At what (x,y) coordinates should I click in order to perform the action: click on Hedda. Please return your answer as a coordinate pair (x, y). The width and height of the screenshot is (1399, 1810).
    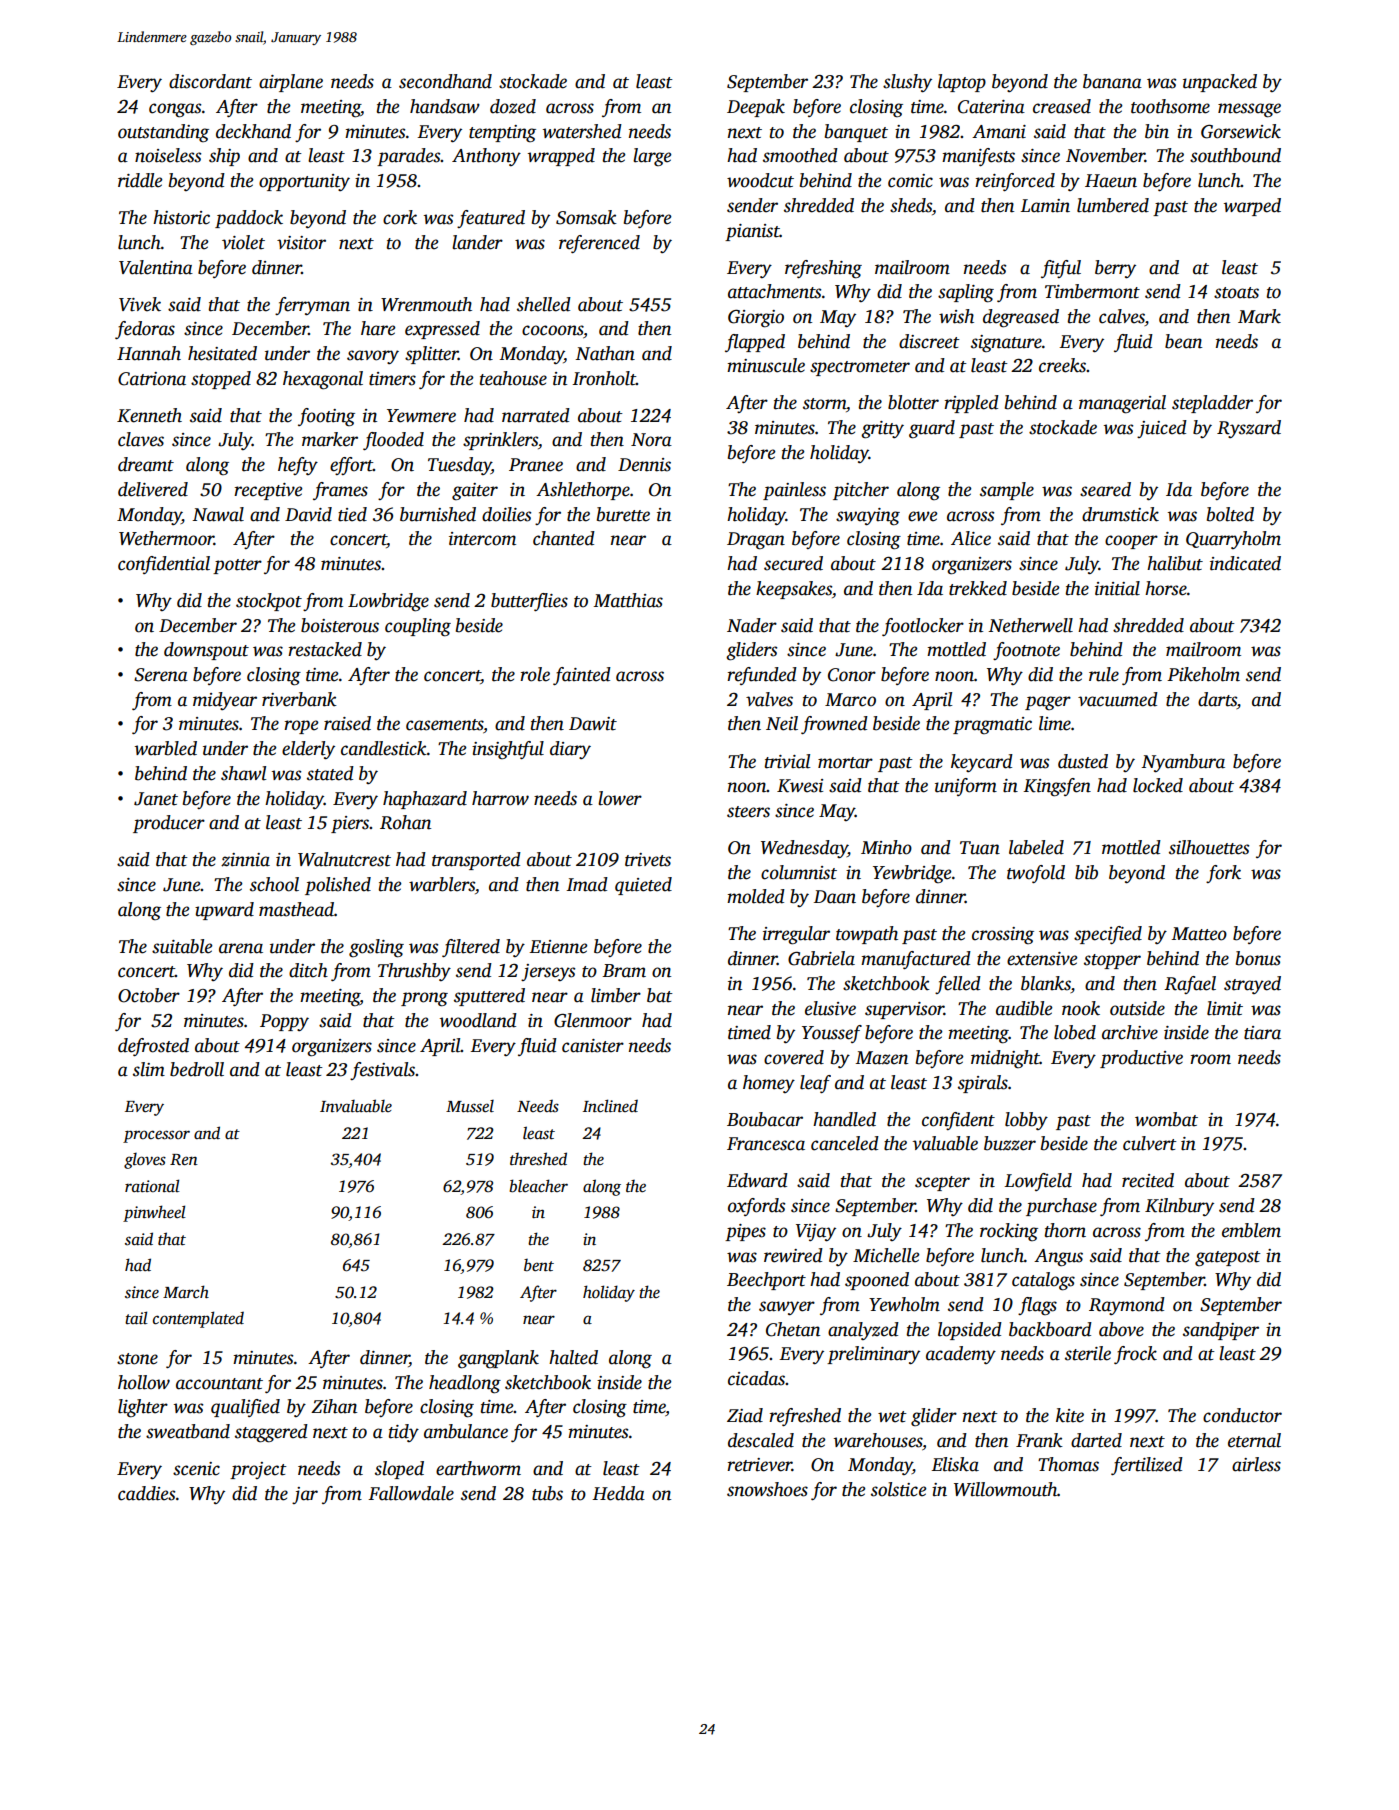
    Looking at the image, I should click on (618, 1493).
